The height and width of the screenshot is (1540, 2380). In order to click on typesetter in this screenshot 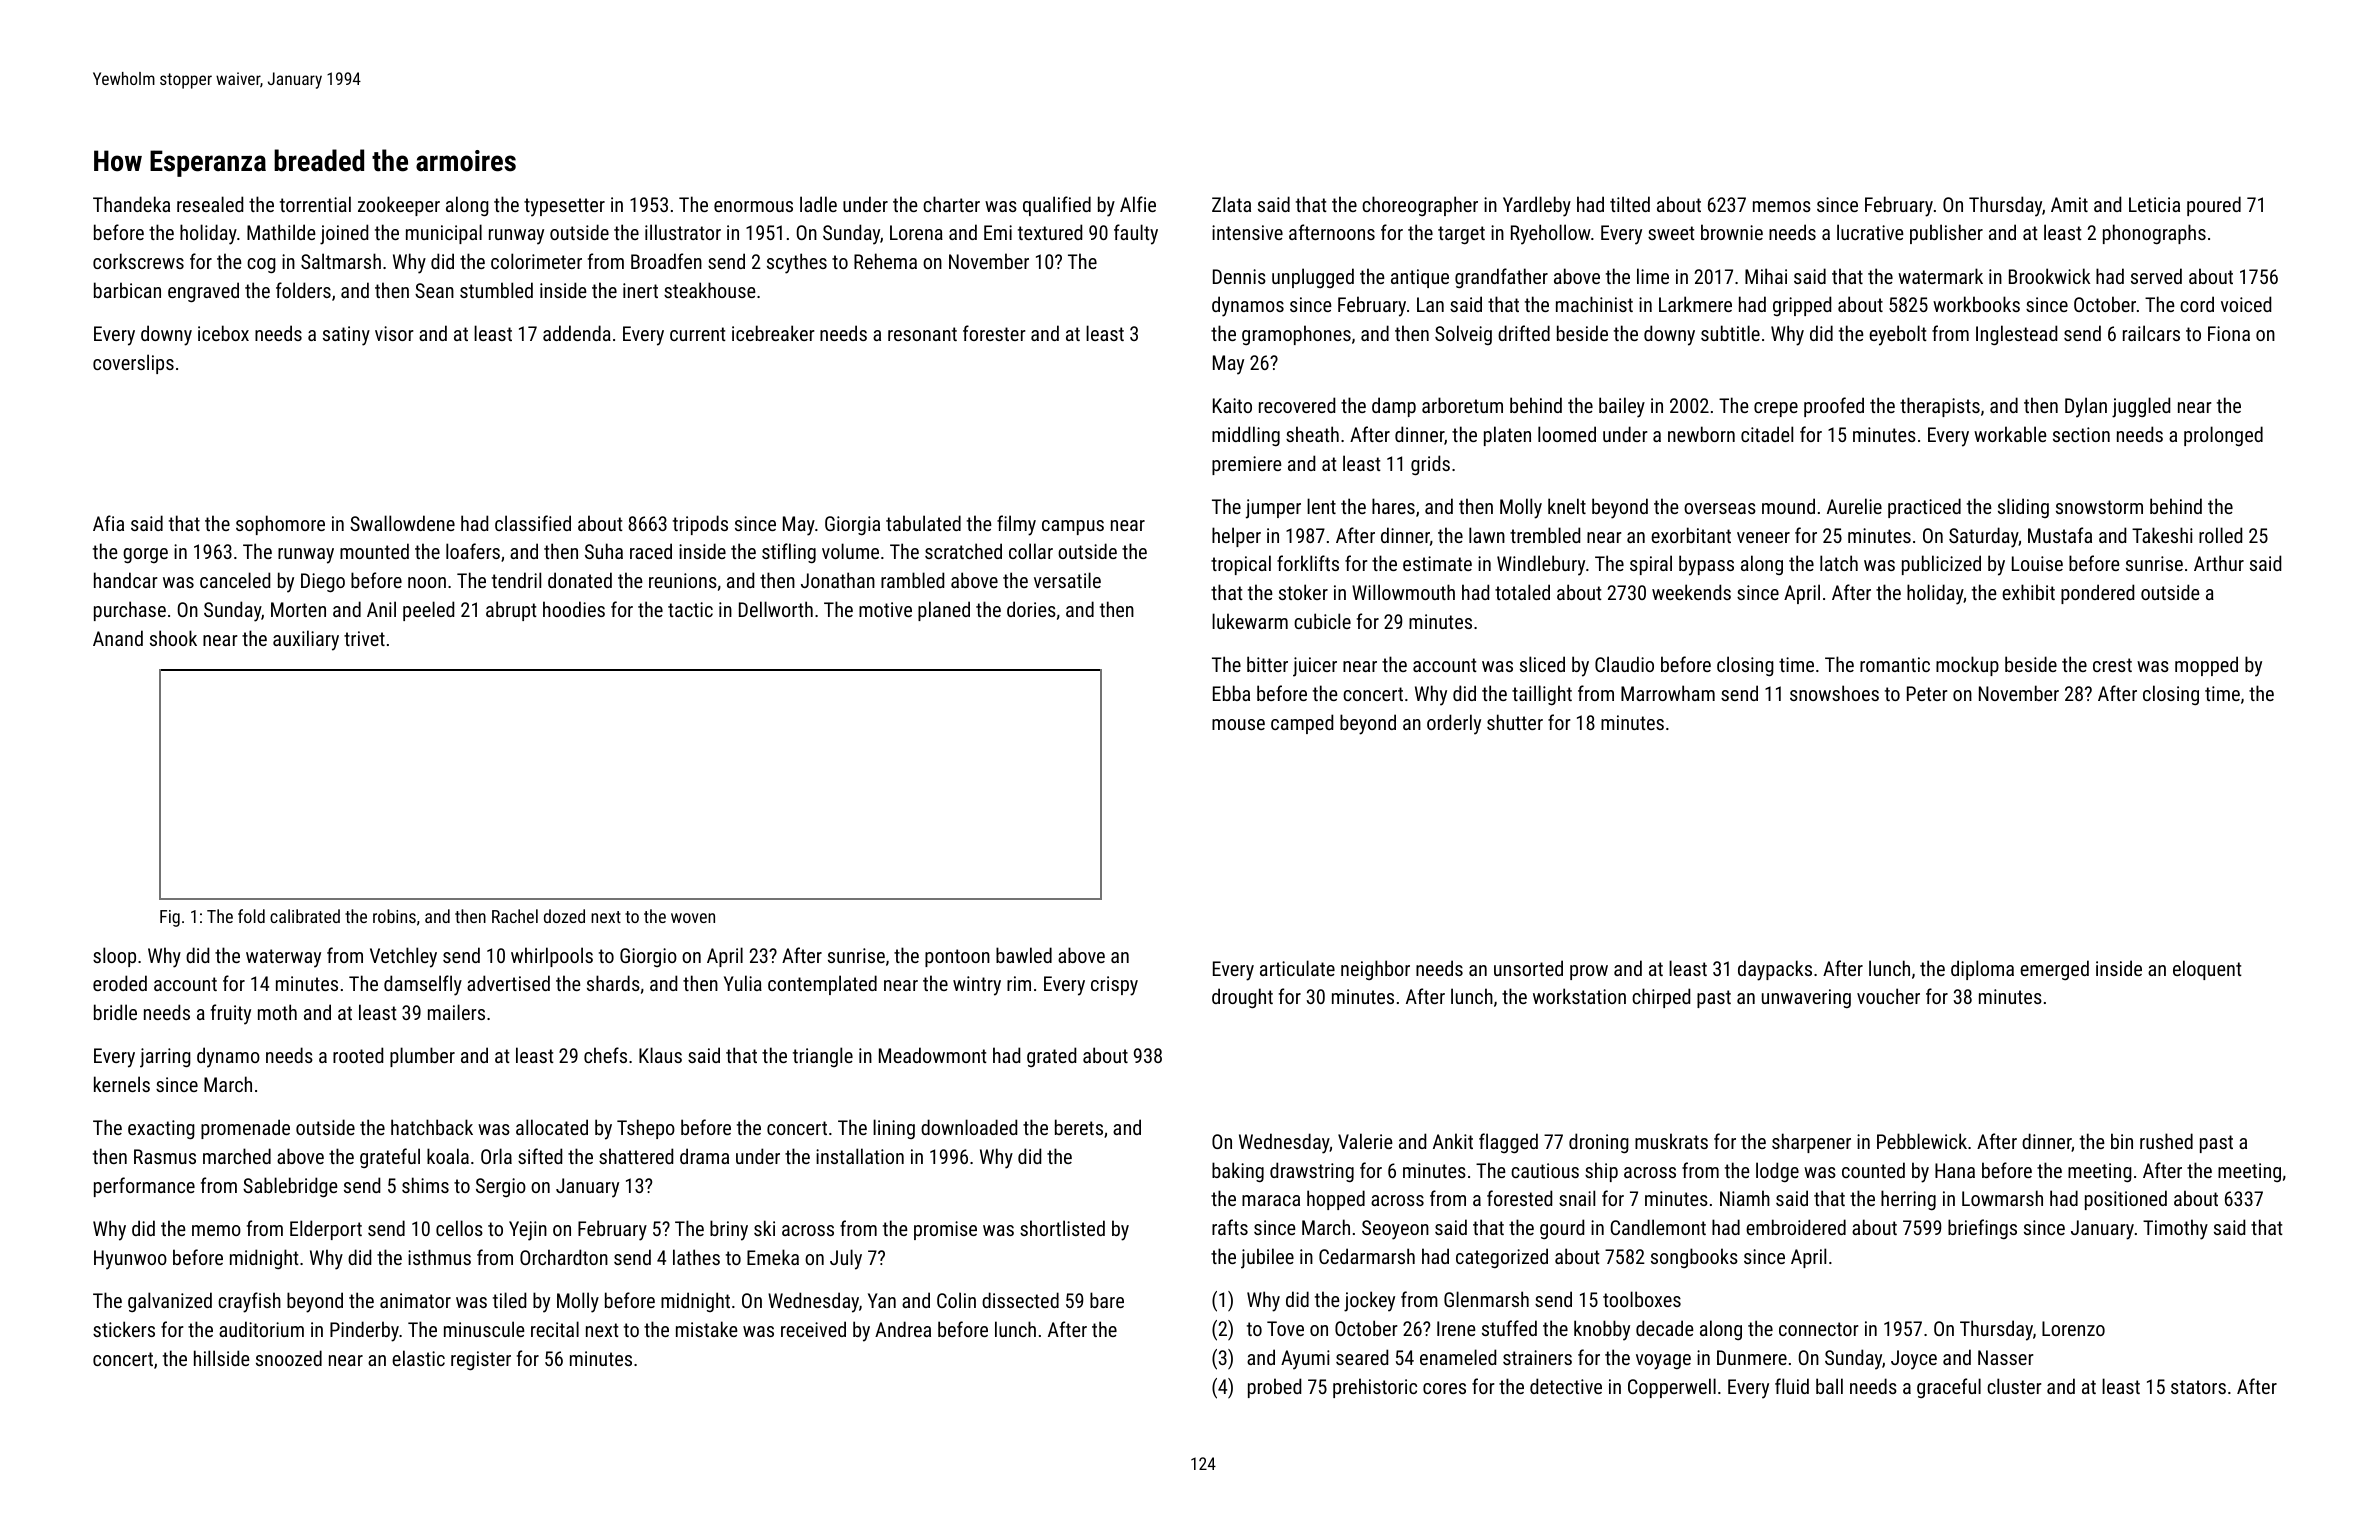, I will do `click(564, 207)`.
